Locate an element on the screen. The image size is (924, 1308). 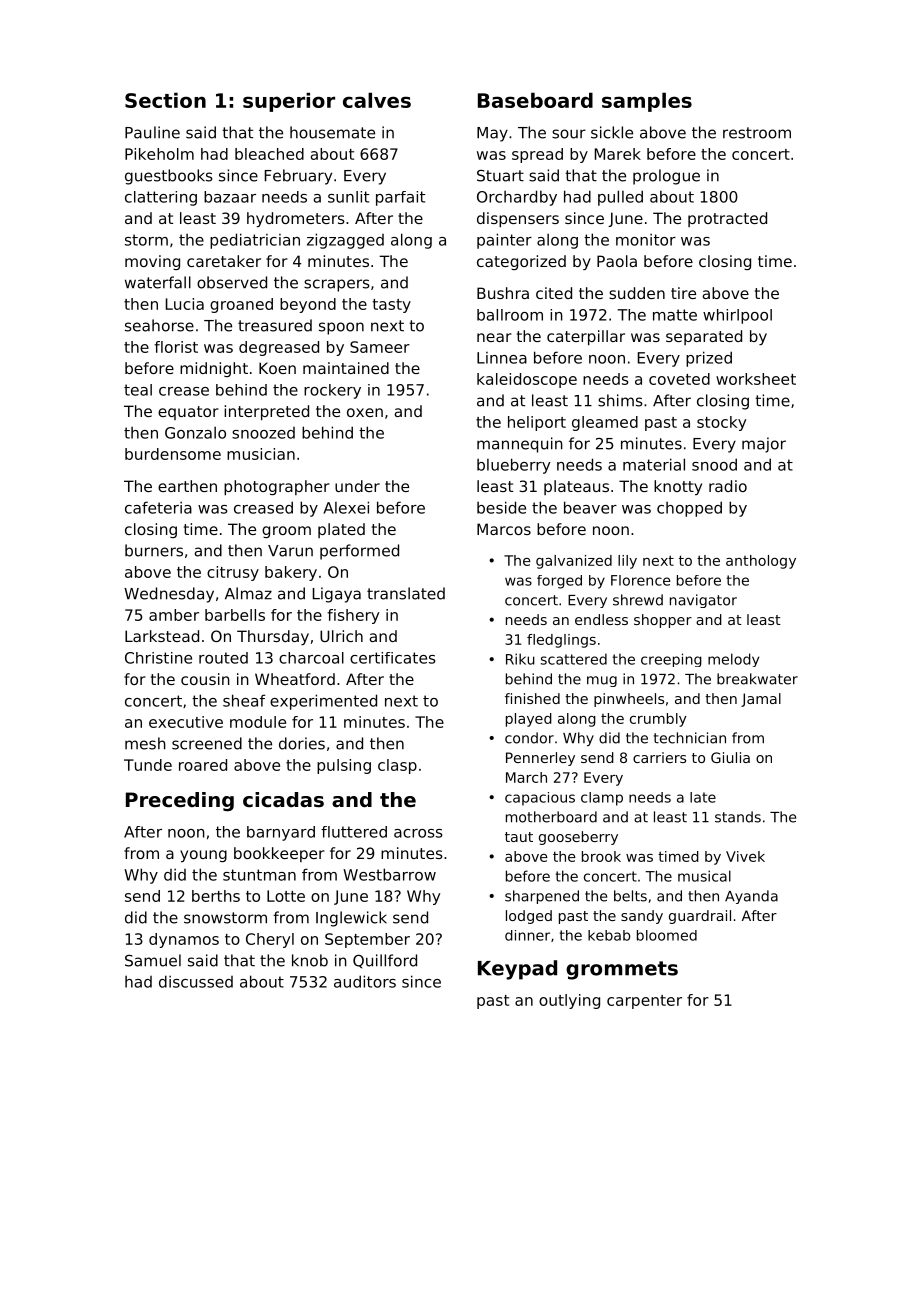
Alexei is located at coordinates (346, 507).
